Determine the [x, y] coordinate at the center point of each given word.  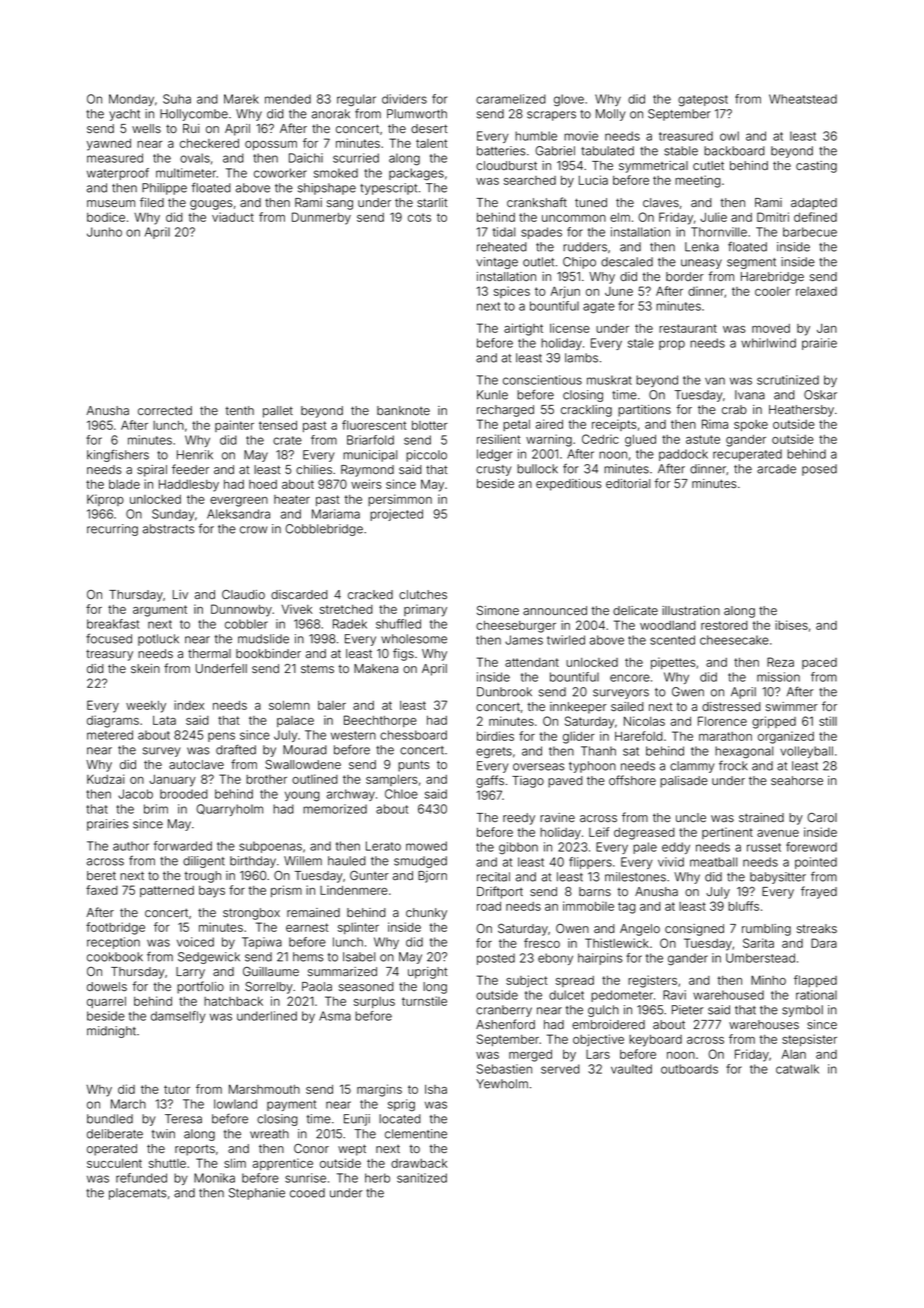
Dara [824, 943]
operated [112, 1150]
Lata [164, 720]
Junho [104, 232]
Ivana [750, 395]
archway [351, 795]
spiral [152, 471]
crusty [494, 470]
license [570, 328]
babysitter [778, 878]
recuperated [747, 455]
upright [427, 973]
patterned [167, 891]
